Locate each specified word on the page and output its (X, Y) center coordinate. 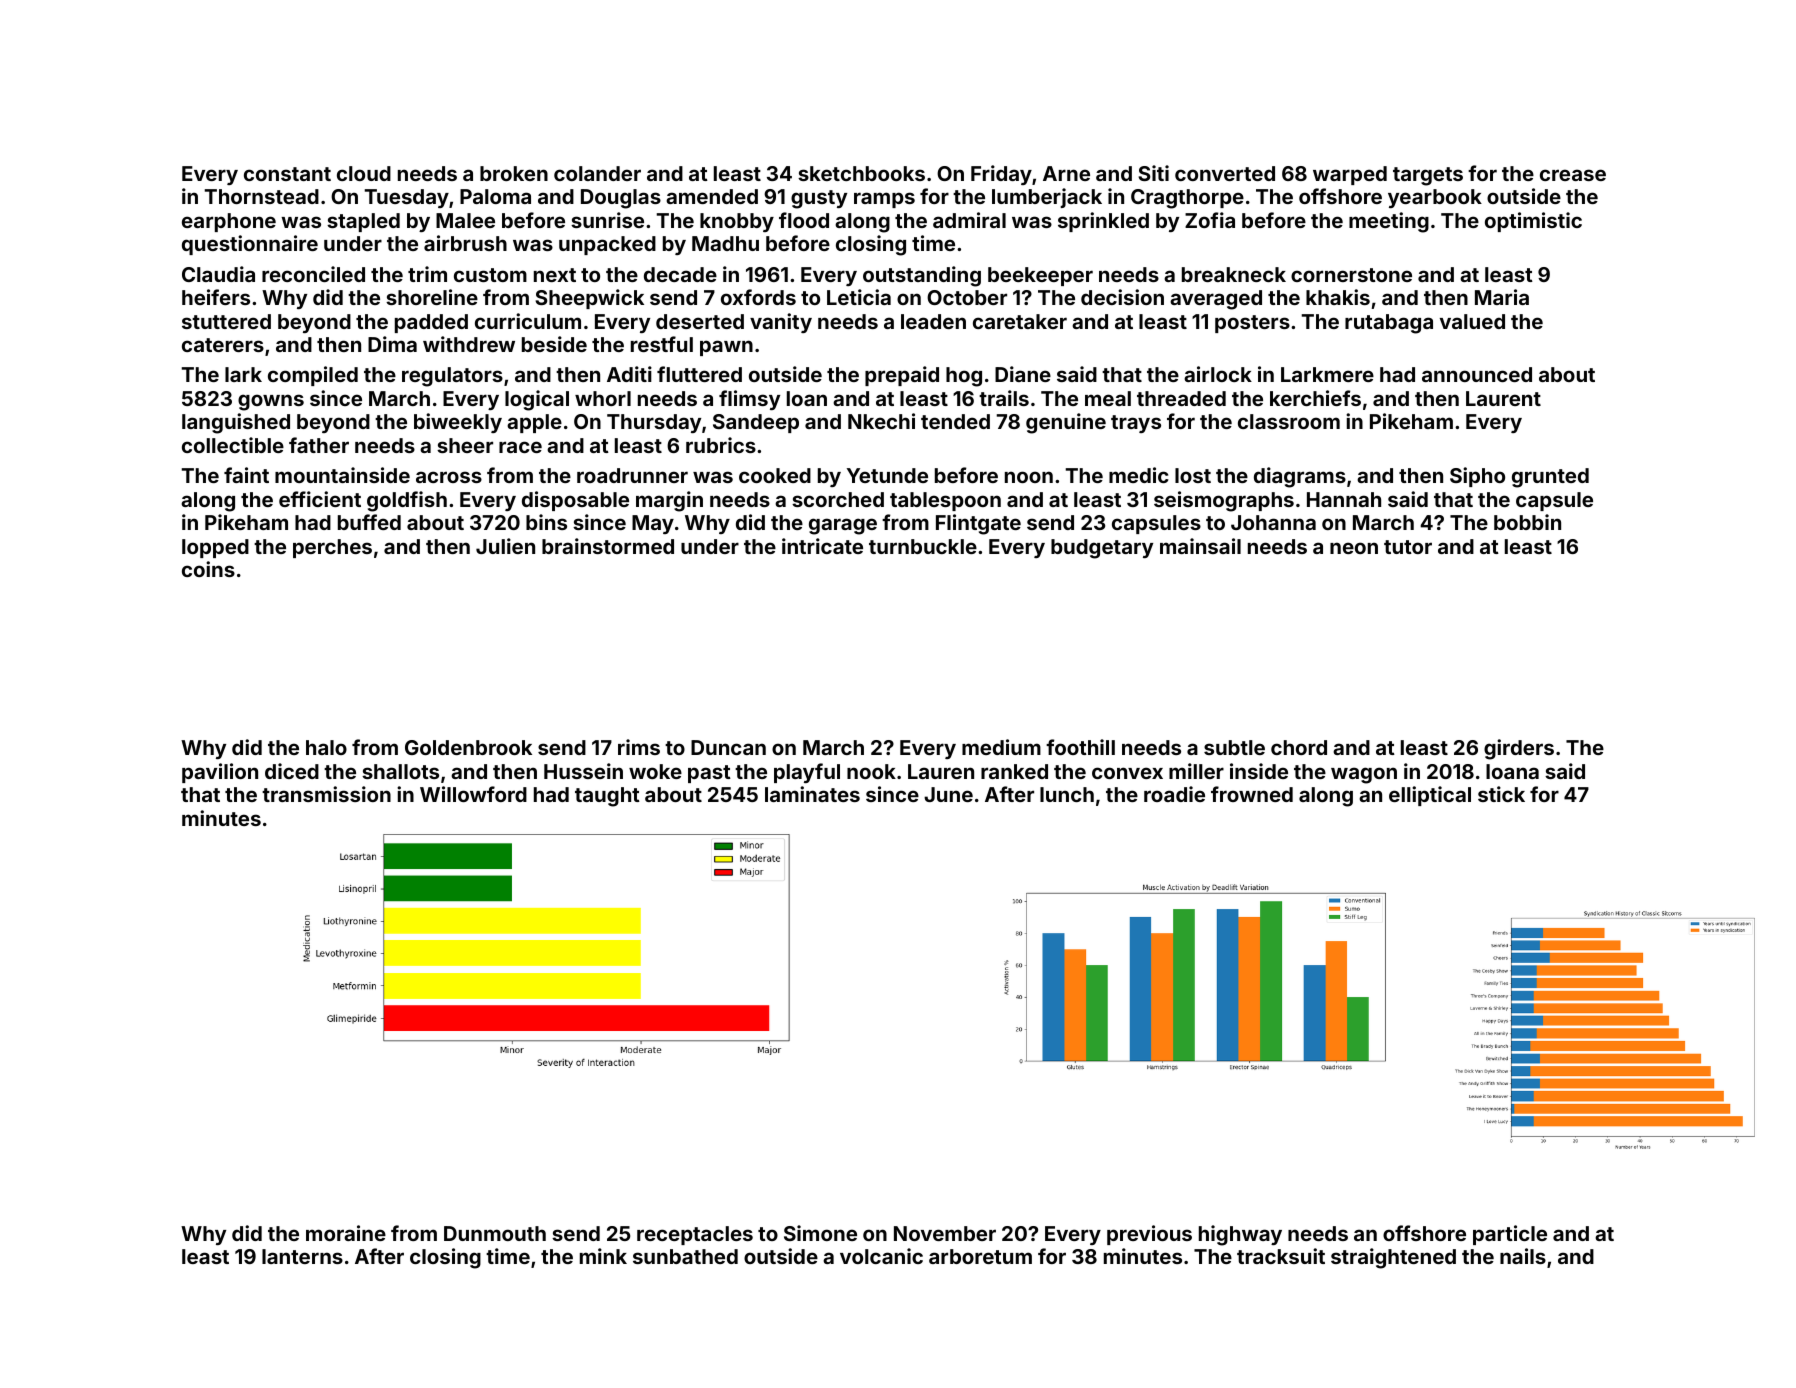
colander (597, 173)
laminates (812, 794)
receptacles (695, 1235)
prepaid (902, 376)
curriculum (528, 321)
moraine (346, 1233)
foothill (1080, 747)
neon (1354, 548)
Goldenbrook (468, 747)
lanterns (302, 1256)
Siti (1153, 173)
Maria (1502, 297)
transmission (326, 794)
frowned (1252, 794)
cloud (364, 173)
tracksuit (1281, 1256)
